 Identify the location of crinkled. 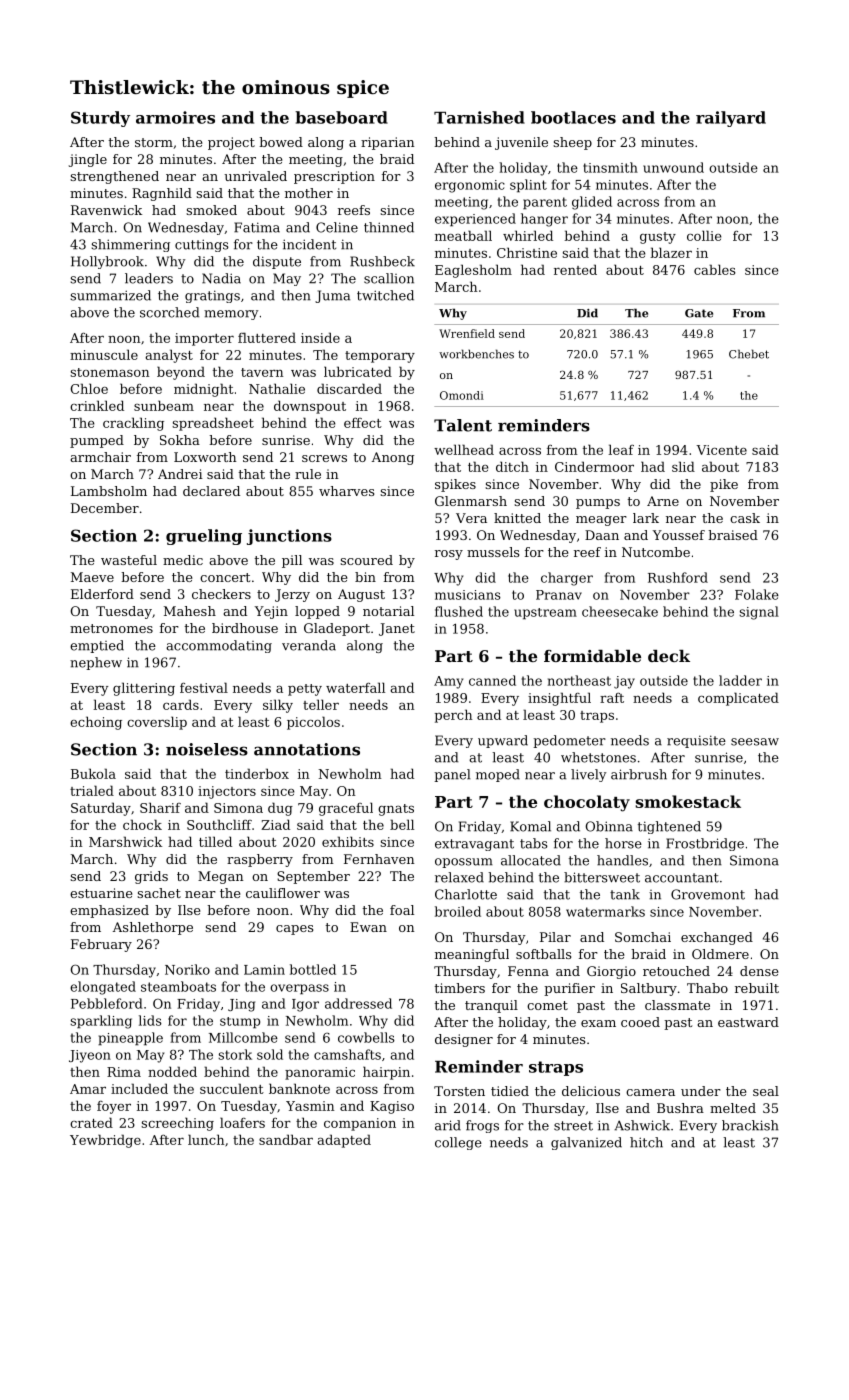
(97, 405).
